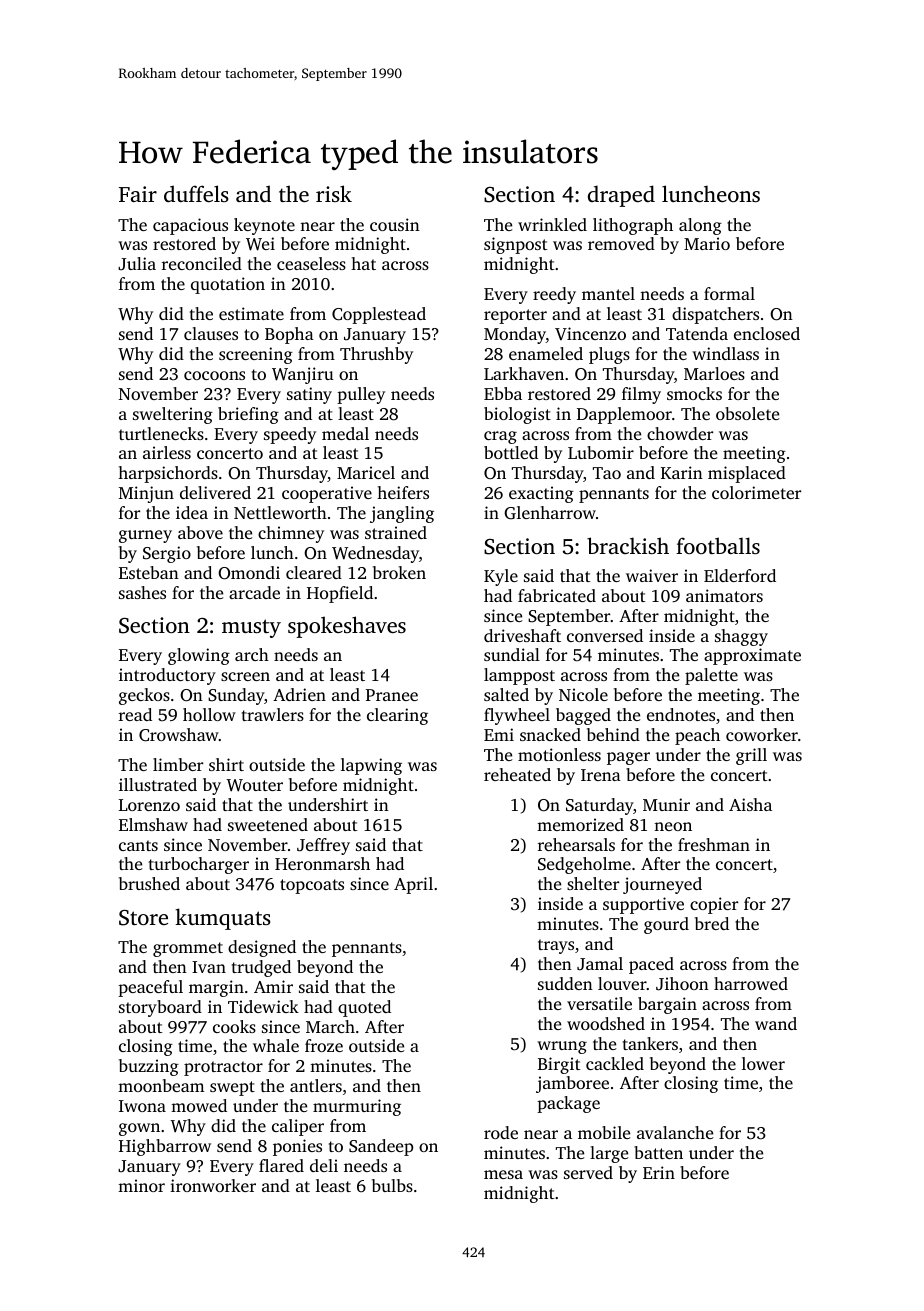 This document has width=924, height=1311. What do you see at coordinates (213, 1185) in the document?
I see `ironworker` at bounding box center [213, 1185].
